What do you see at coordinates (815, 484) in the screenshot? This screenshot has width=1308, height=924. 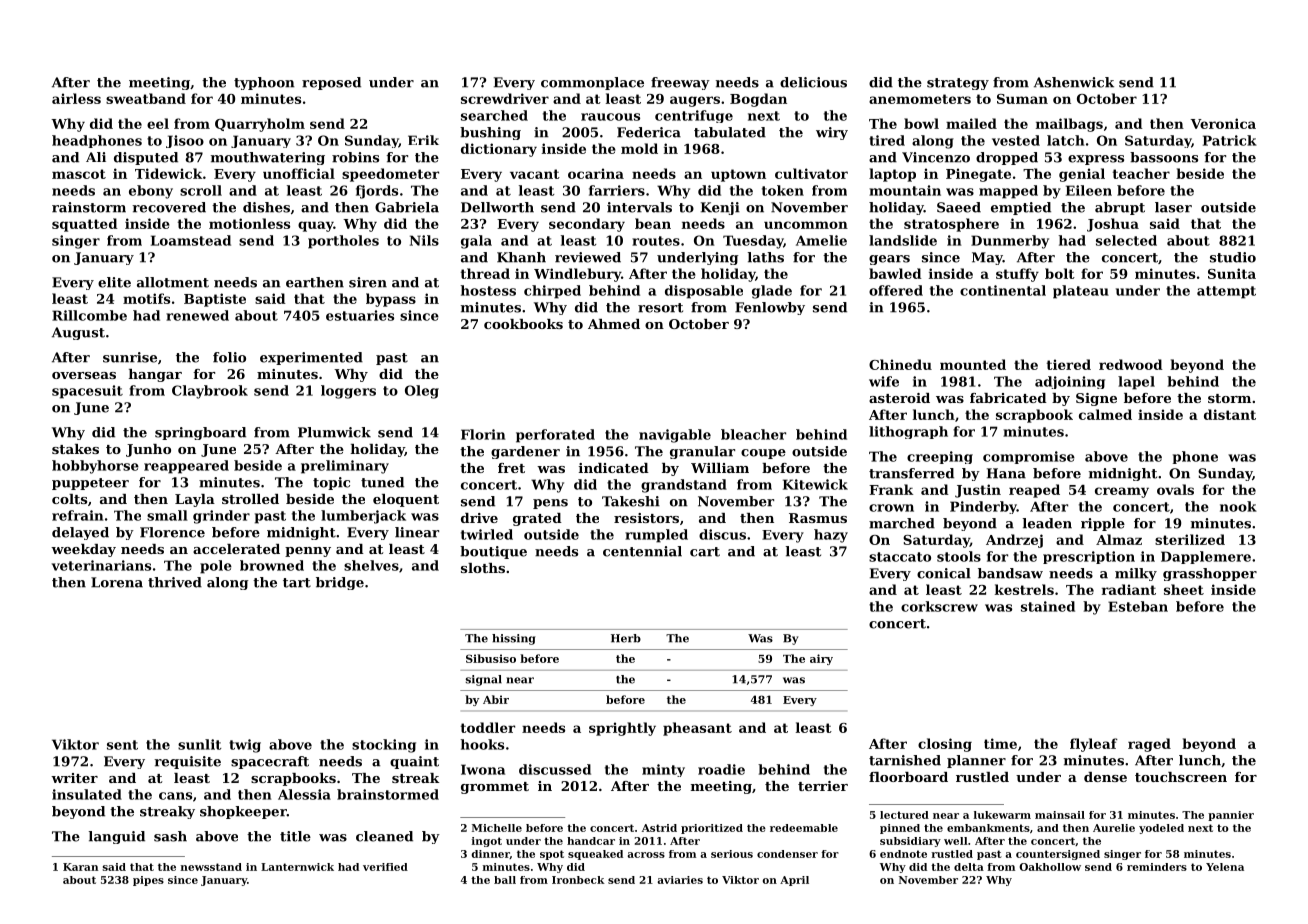 I see `Kitewick` at bounding box center [815, 484].
